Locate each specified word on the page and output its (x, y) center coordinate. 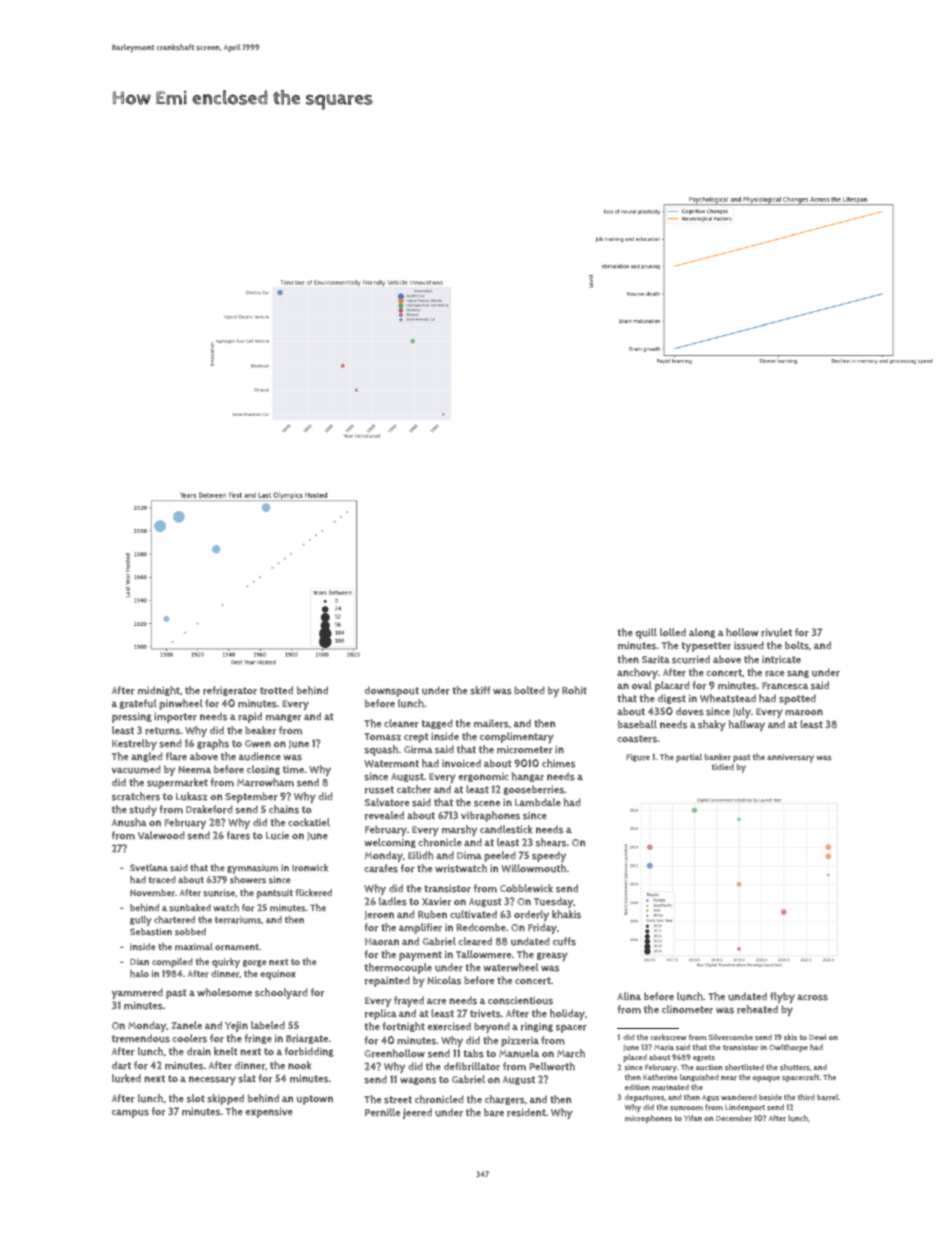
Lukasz (191, 796)
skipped (225, 1099)
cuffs (564, 941)
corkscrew (668, 1037)
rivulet (776, 632)
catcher (414, 789)
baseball (637, 724)
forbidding (309, 1052)
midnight (159, 691)
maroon (804, 712)
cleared (475, 941)
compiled (172, 963)
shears (551, 842)
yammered (137, 993)
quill (646, 633)
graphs (213, 744)
